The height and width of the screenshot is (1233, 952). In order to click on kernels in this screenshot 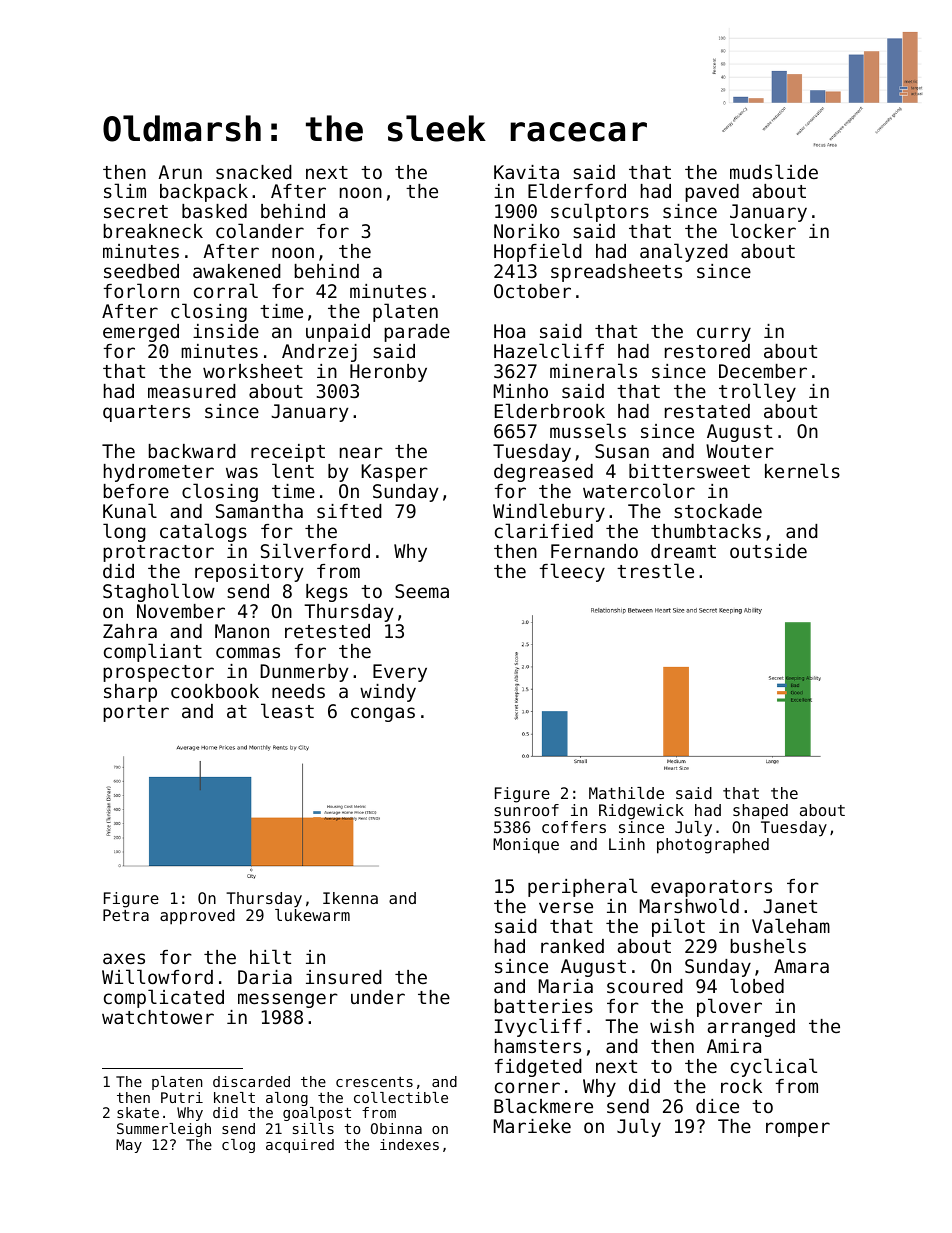, I will do `click(802, 470)`.
